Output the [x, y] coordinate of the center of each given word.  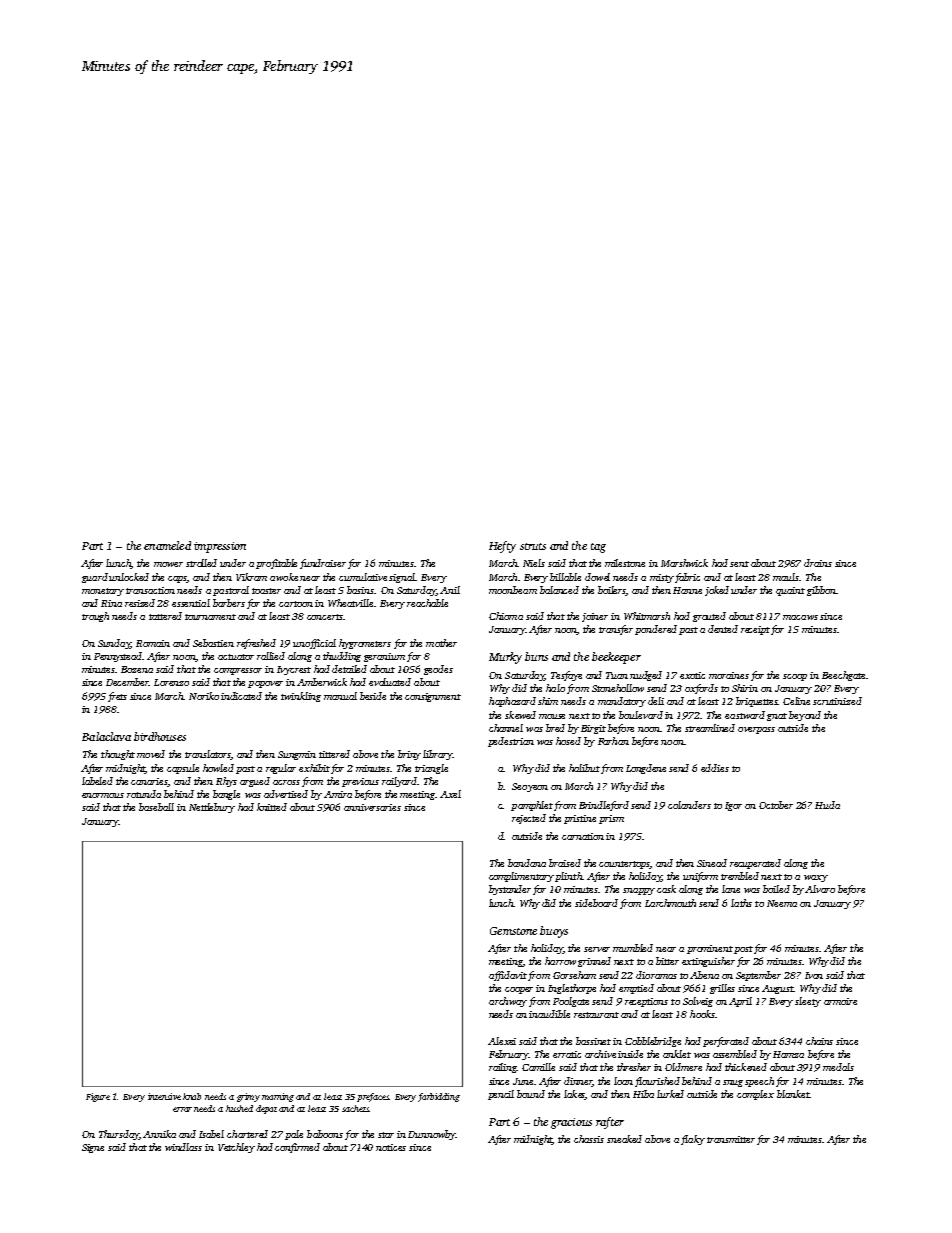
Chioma [506, 616]
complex [755, 1095]
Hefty [502, 547]
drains [818, 563]
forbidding [439, 1097]
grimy [248, 1097]
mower [168, 564]
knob [192, 1096]
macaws [800, 617]
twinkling [301, 697]
